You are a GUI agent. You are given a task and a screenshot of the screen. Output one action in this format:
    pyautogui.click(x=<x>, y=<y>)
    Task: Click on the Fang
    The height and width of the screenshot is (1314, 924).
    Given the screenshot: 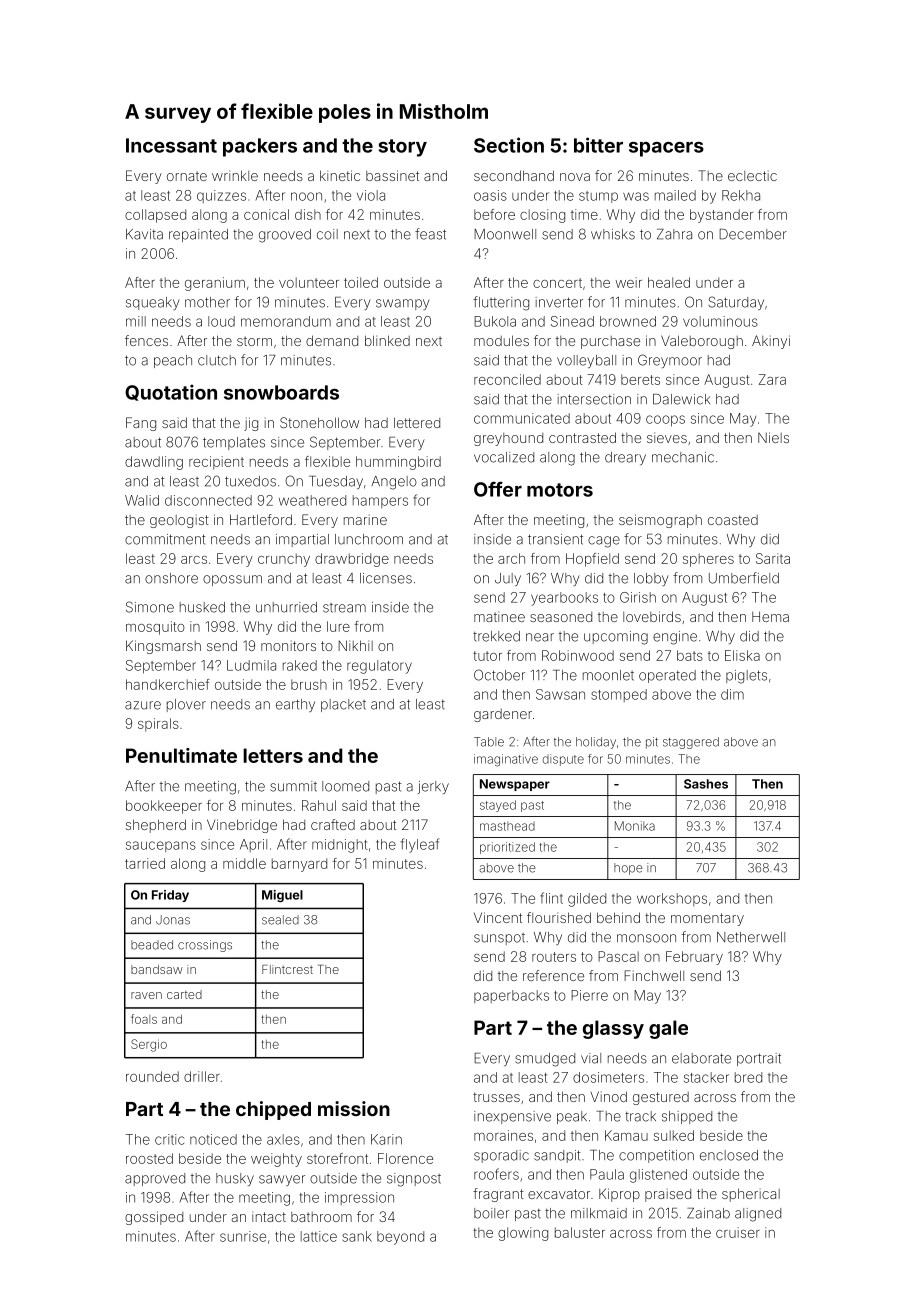 What is the action you would take?
    pyautogui.click(x=141, y=424)
